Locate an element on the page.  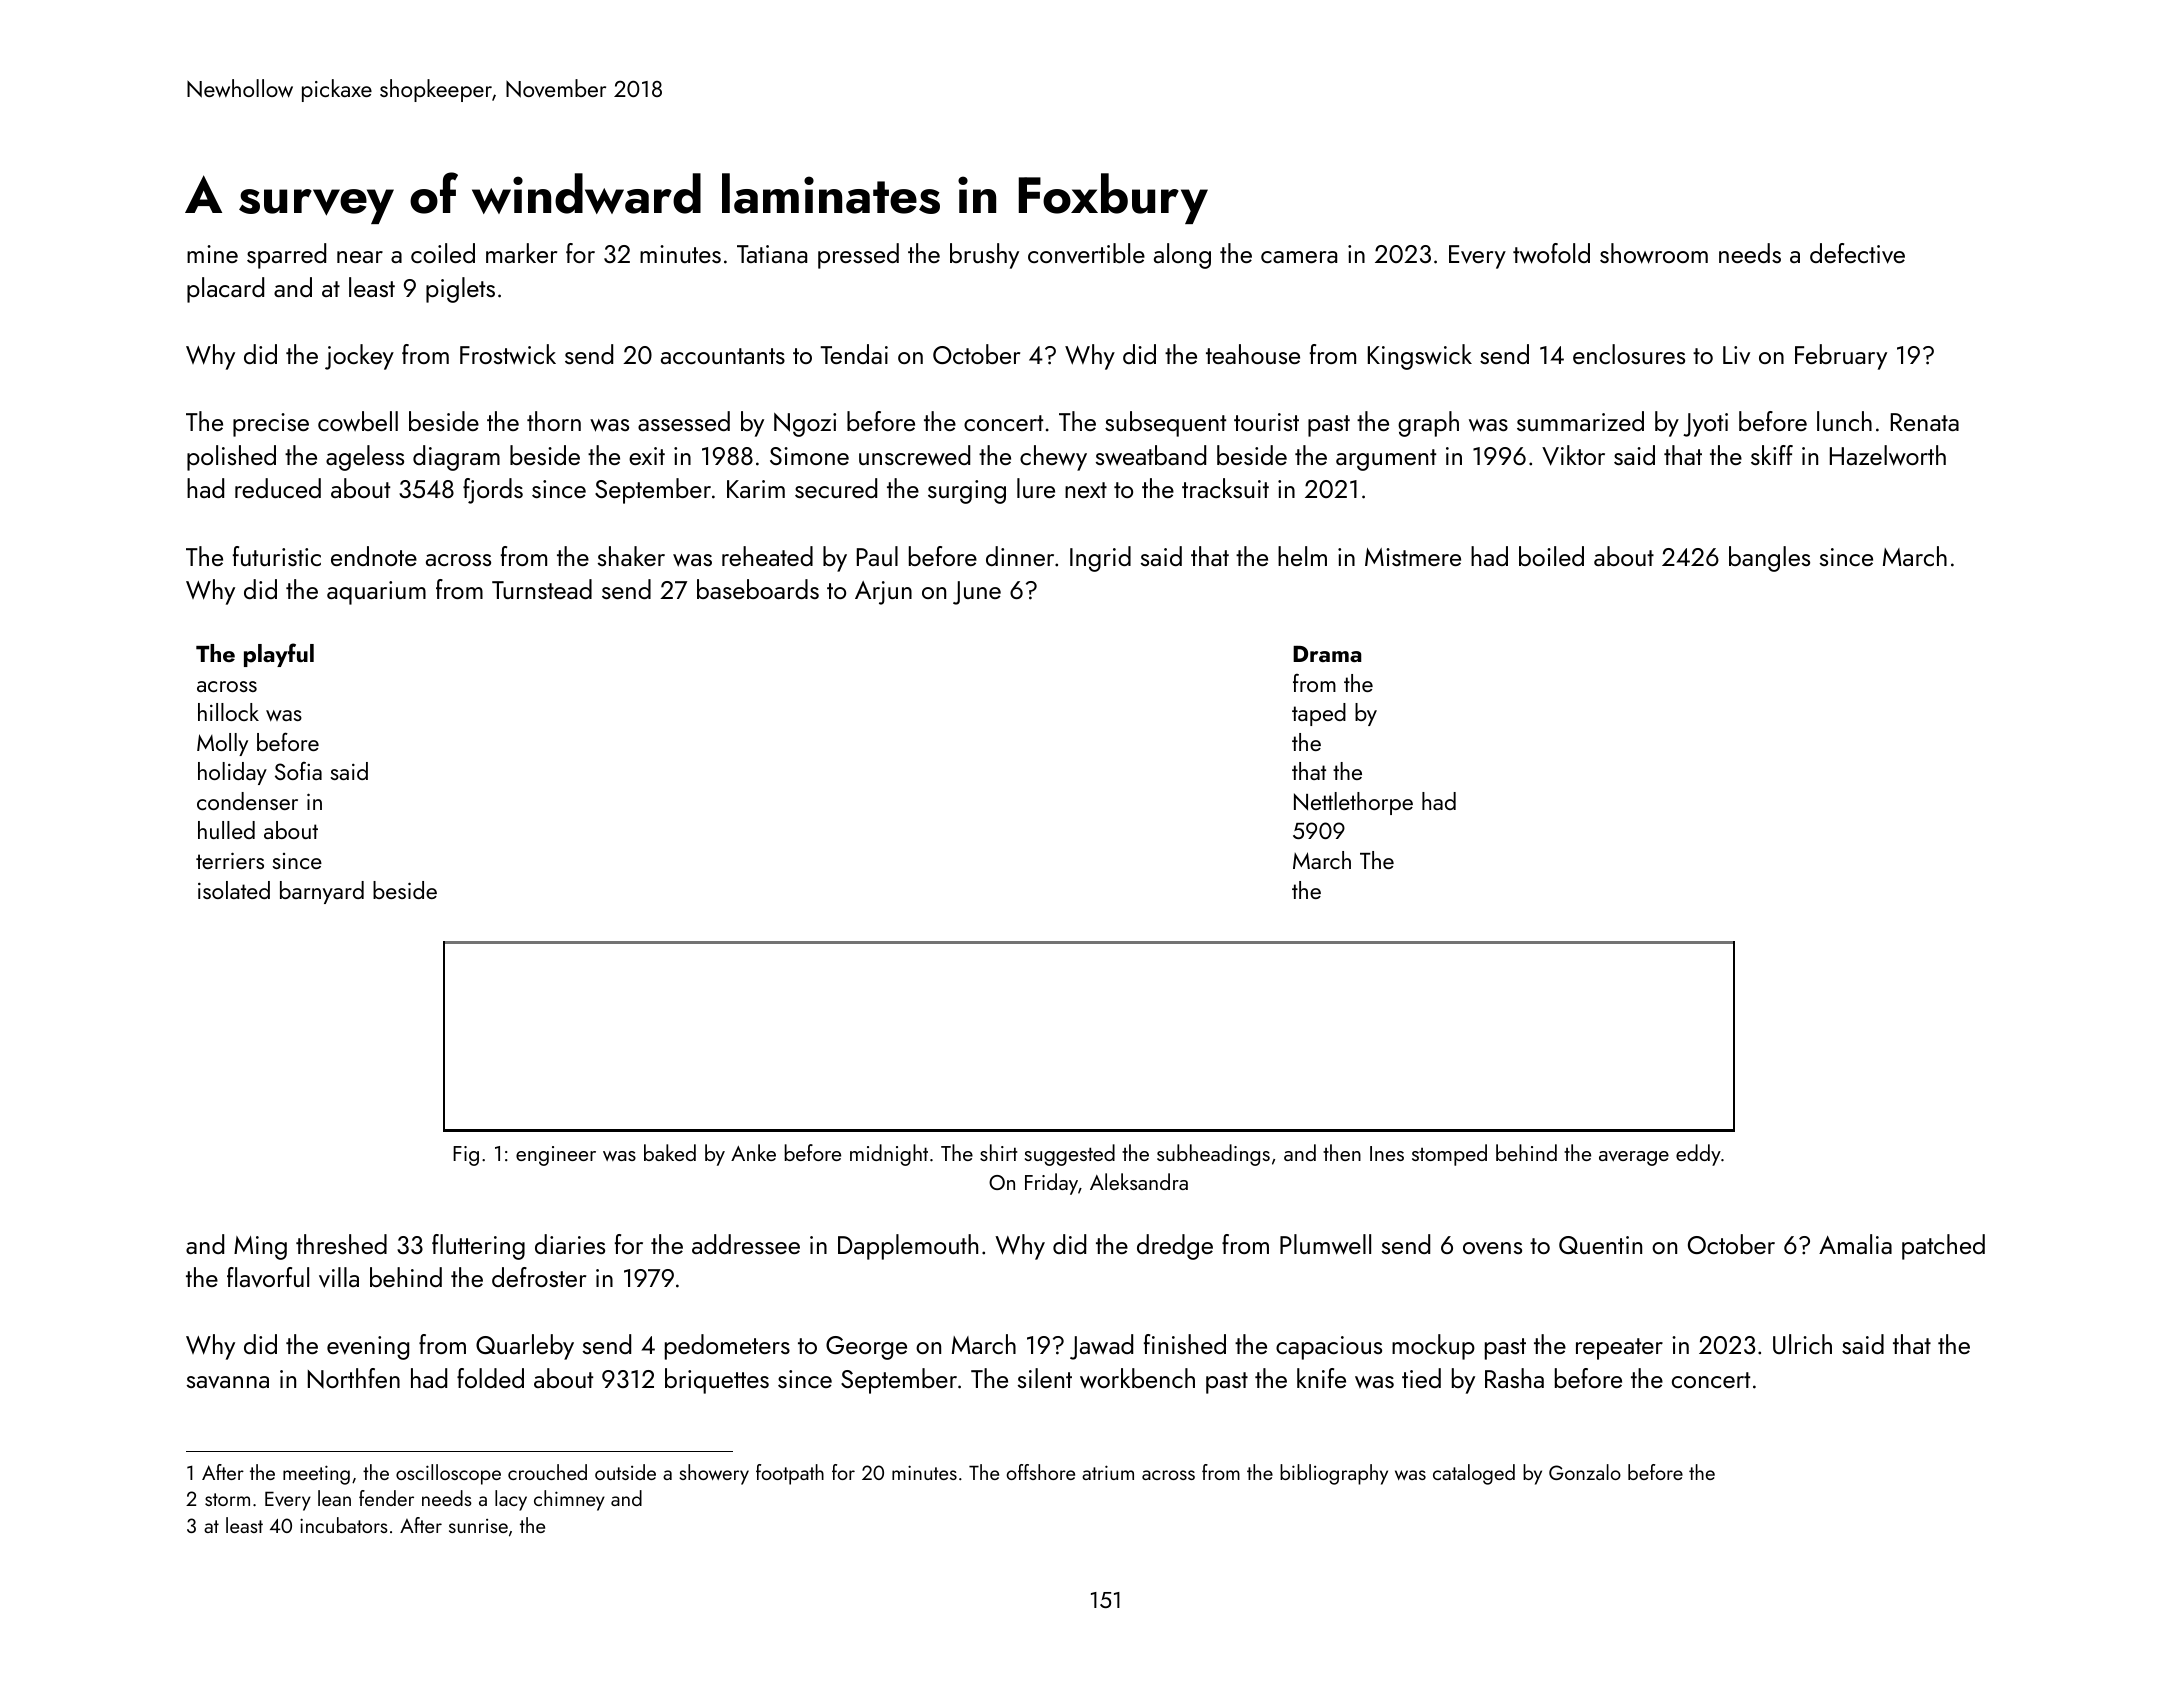
fjords is located at coordinates (493, 491).
